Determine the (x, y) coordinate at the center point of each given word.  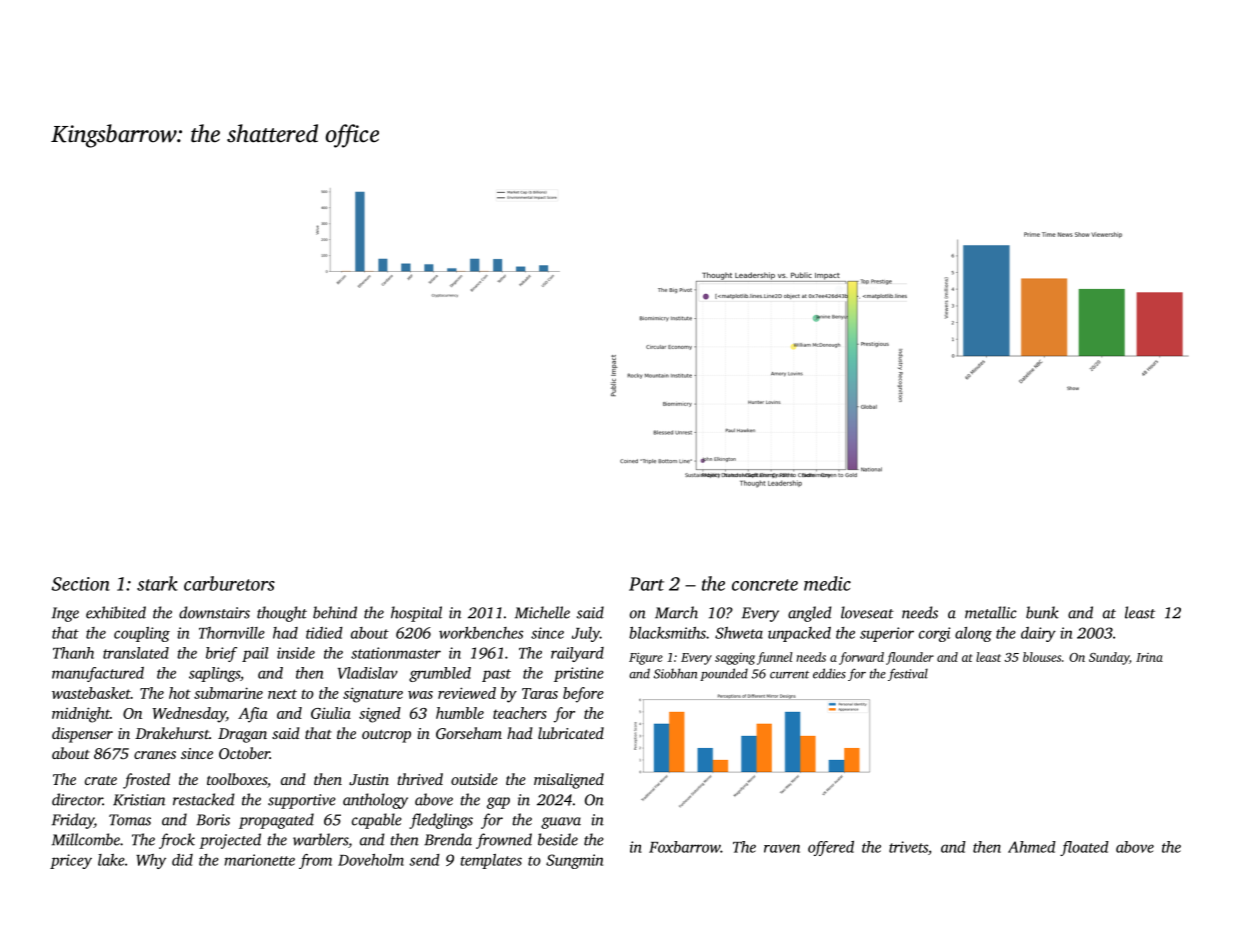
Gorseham (469, 733)
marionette (259, 860)
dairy (1038, 634)
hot (180, 693)
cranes (155, 755)
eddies (829, 673)
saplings (214, 674)
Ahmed (1032, 847)
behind (335, 612)
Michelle (542, 612)
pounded (724, 674)
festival (908, 674)
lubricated (571, 733)
